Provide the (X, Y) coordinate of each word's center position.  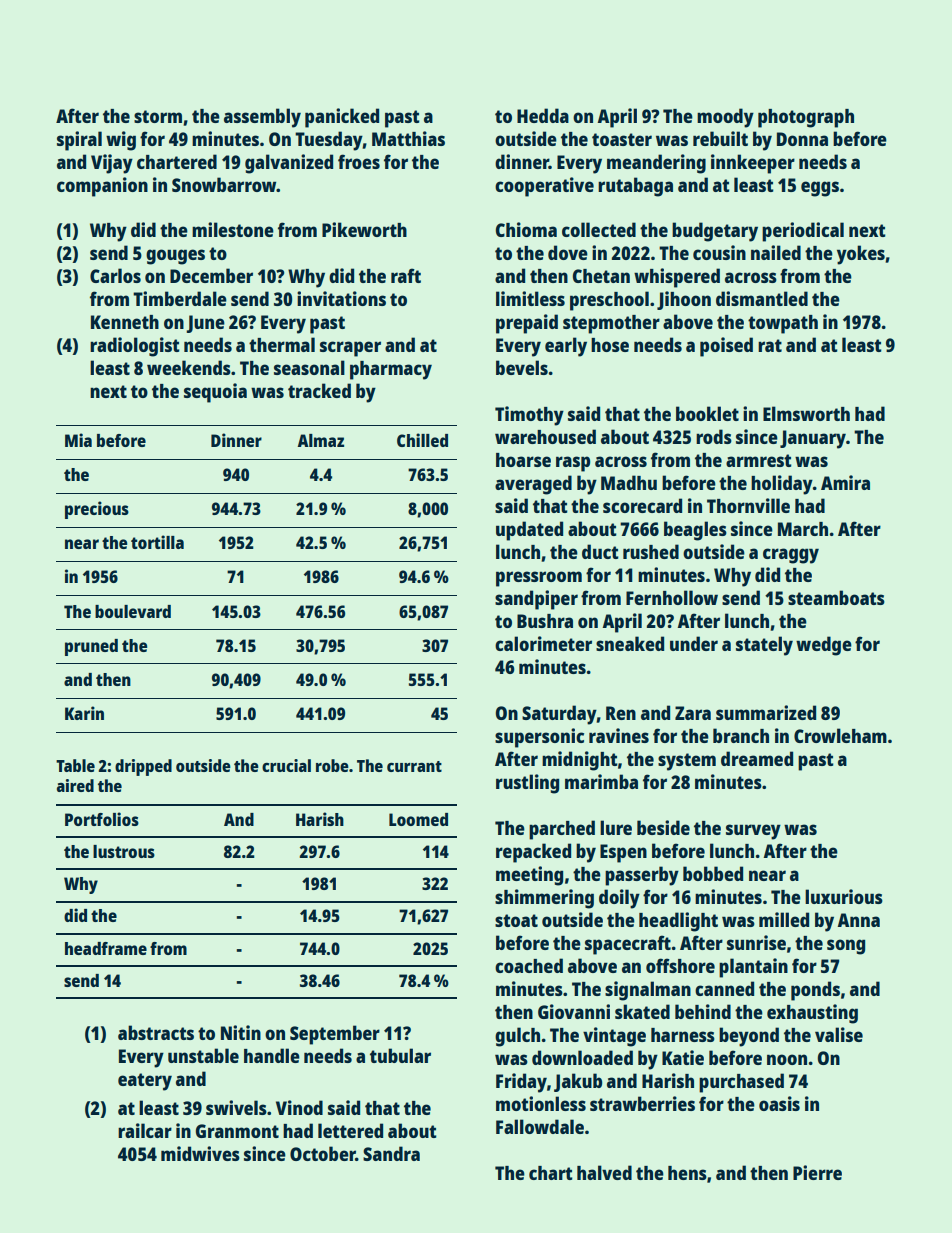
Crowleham (840, 735)
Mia (78, 440)
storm (158, 116)
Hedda (543, 115)
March (803, 529)
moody (725, 118)
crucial (286, 765)
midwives (200, 1153)
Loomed (418, 819)
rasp (573, 464)
